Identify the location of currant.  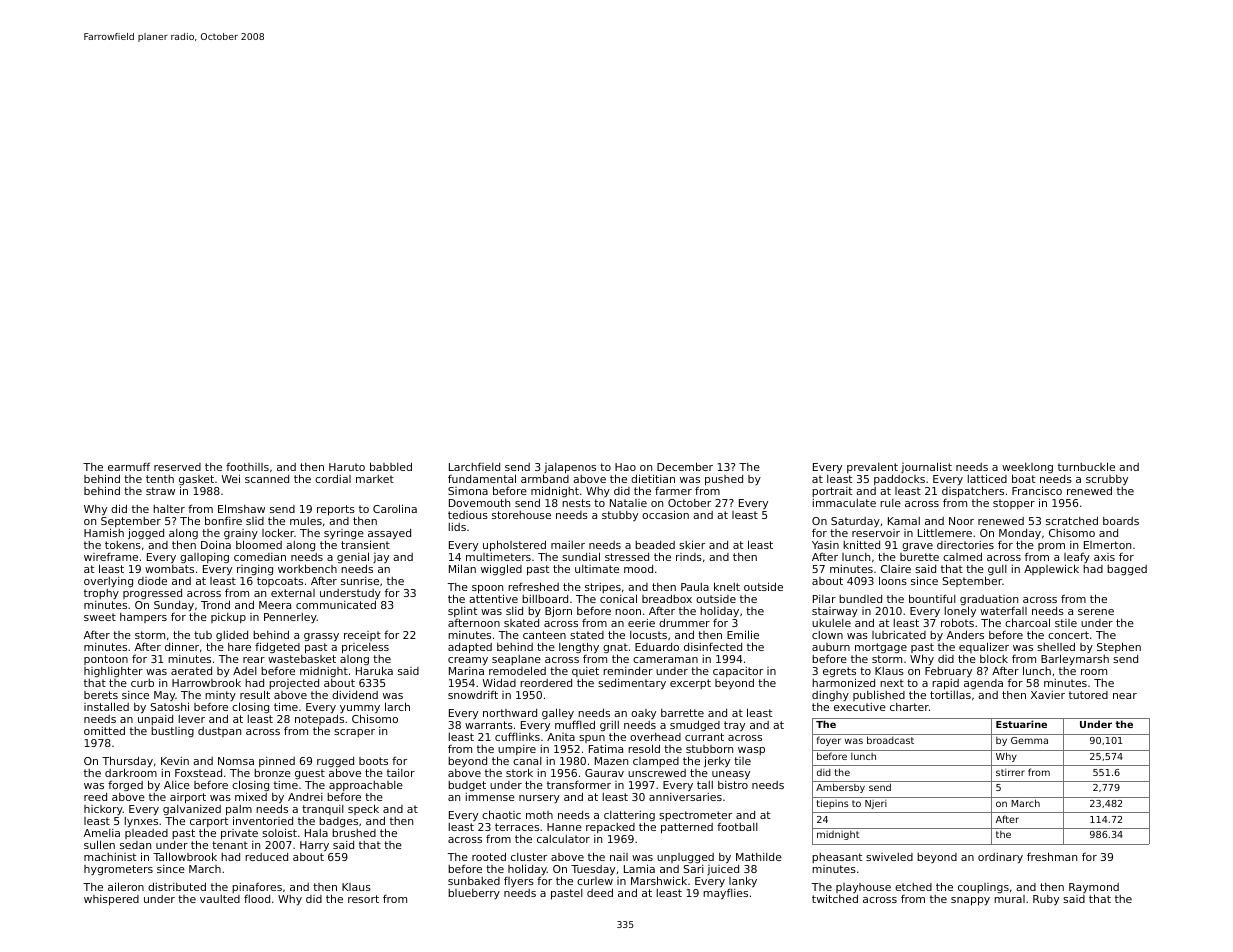
(704, 737).
